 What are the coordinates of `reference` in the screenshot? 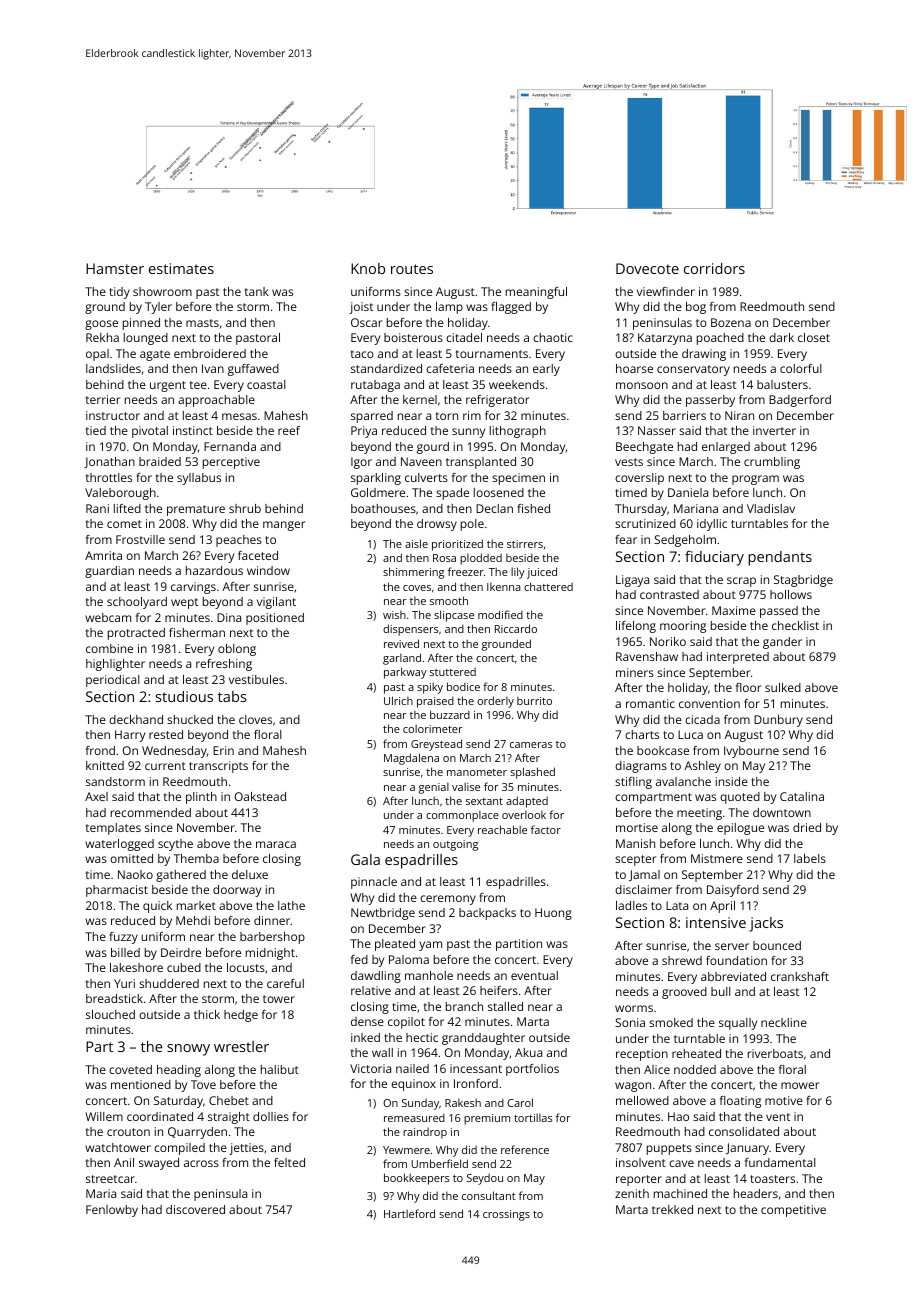 It's located at (525, 1149).
